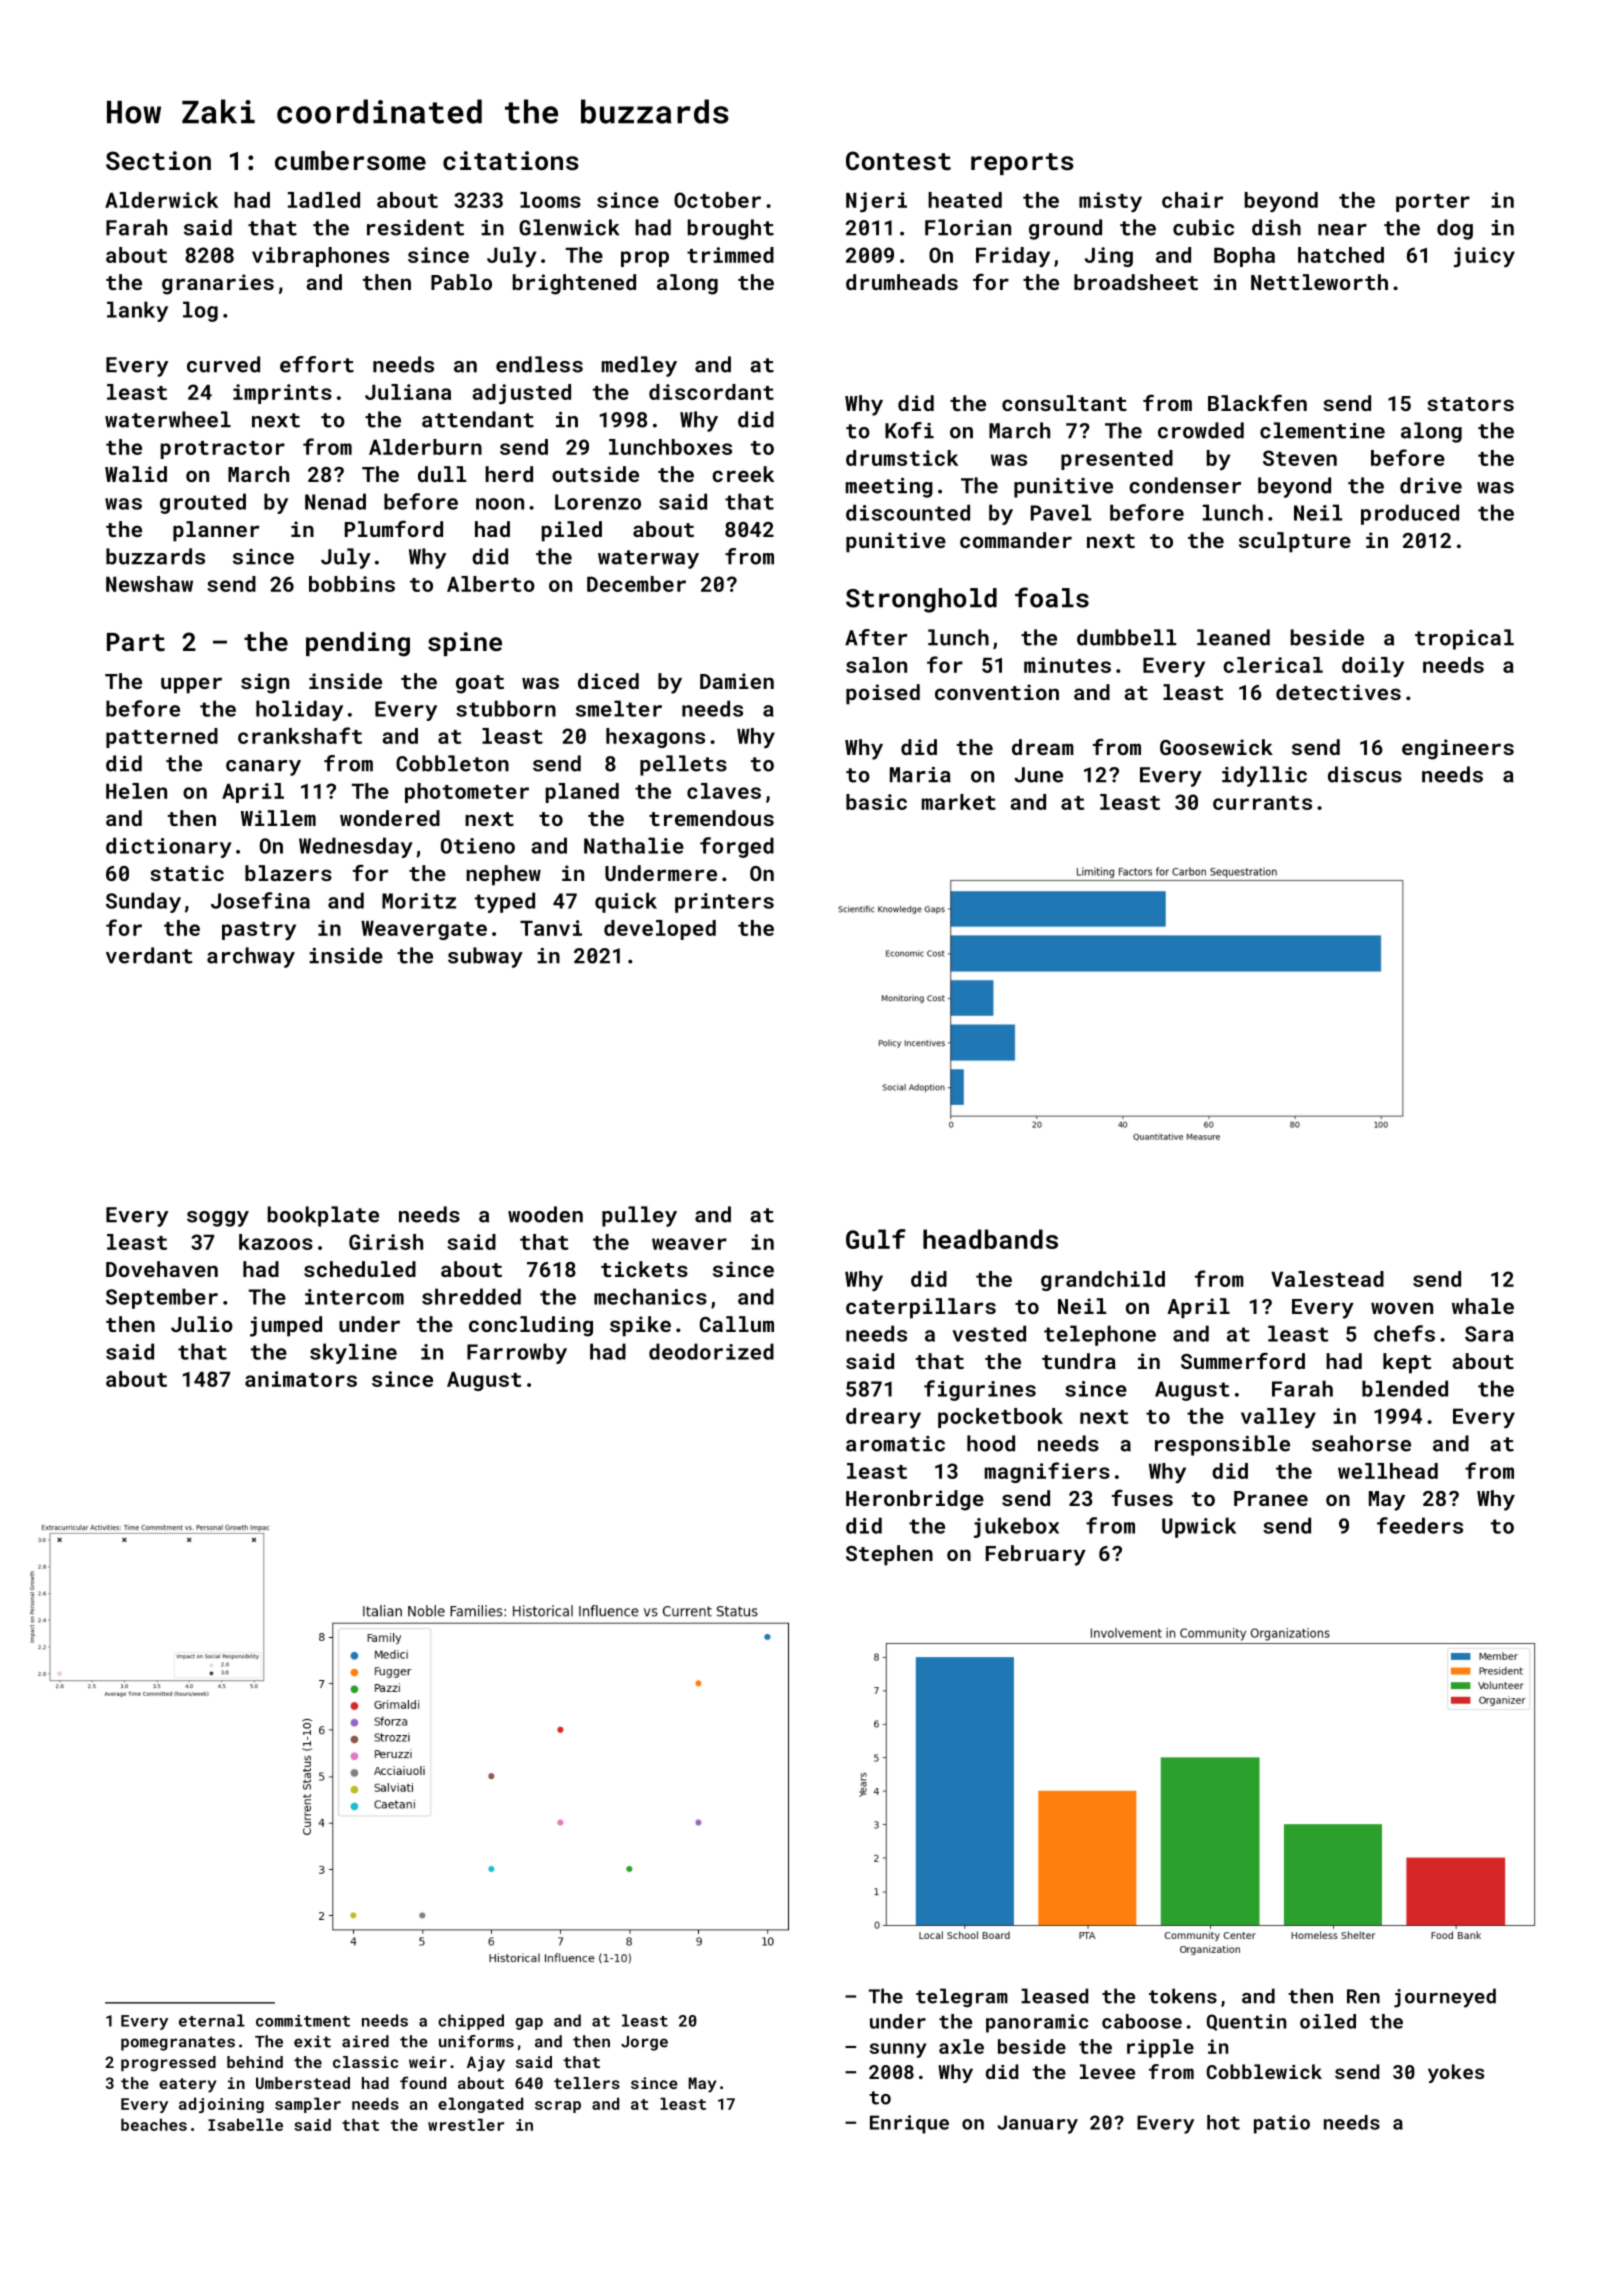 The width and height of the screenshot is (1620, 2292). I want to click on jukebox, so click(1016, 1527).
